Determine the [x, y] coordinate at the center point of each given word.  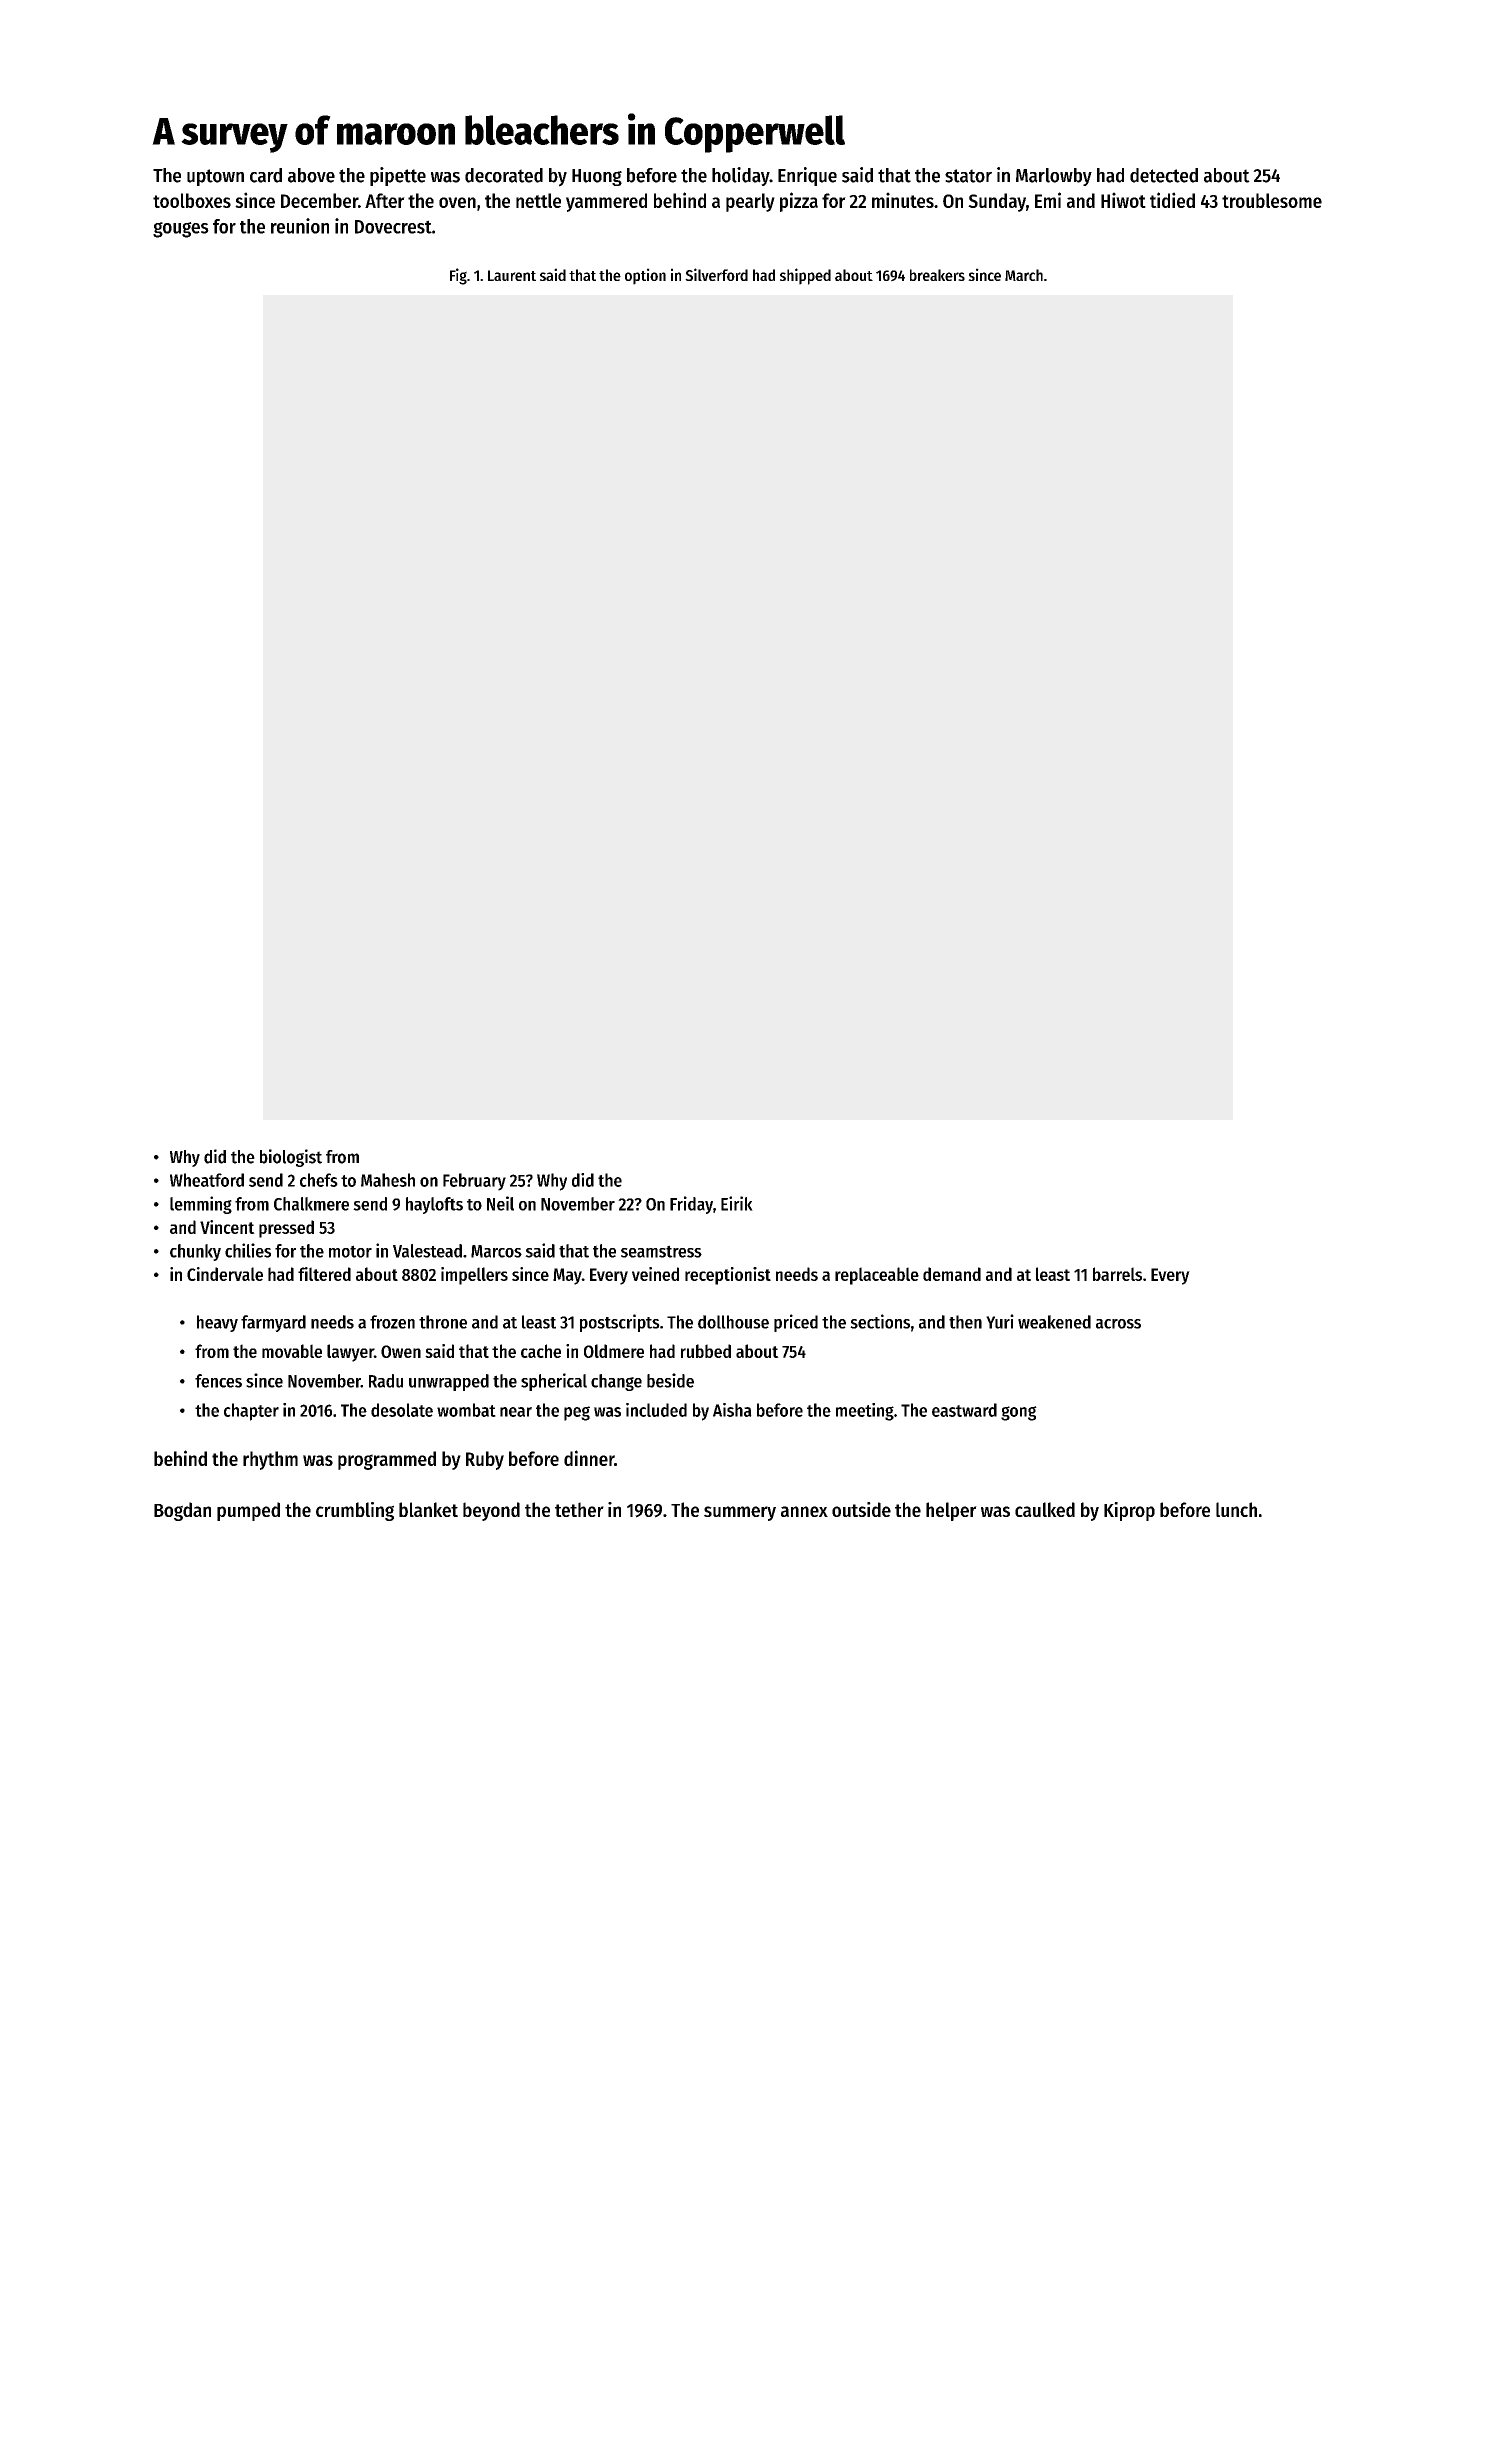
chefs [319, 1180]
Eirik [737, 1203]
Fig [458, 276]
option [645, 276]
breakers [937, 275]
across [1118, 1324]
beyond [491, 1511]
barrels [1117, 1274]
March [1024, 275]
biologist [291, 1158]
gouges [181, 230]
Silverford [716, 274]
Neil [500, 1203]
